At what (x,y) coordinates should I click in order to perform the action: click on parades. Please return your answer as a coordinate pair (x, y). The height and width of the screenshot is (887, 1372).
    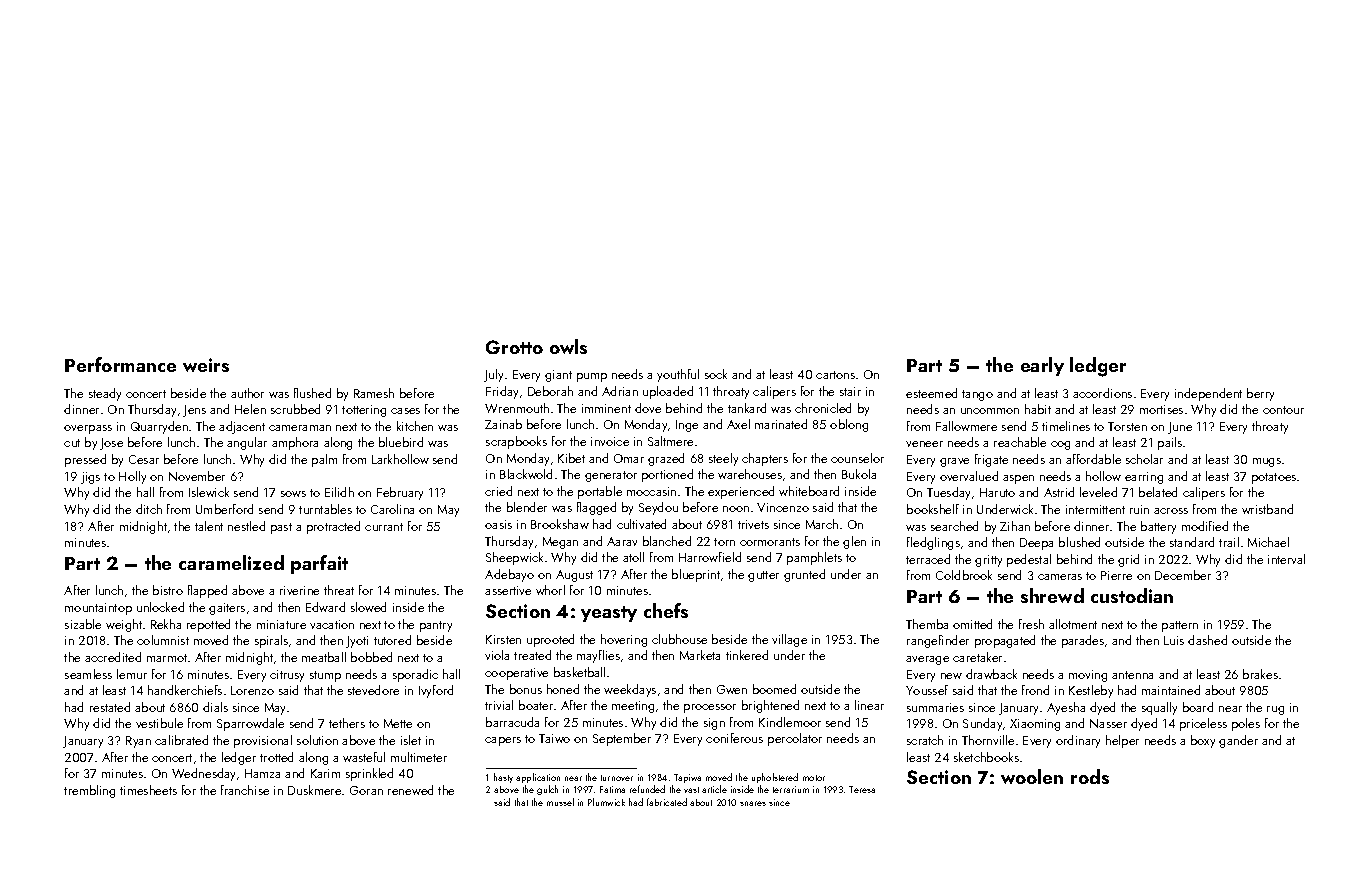
    Looking at the image, I should click on (1083, 641).
